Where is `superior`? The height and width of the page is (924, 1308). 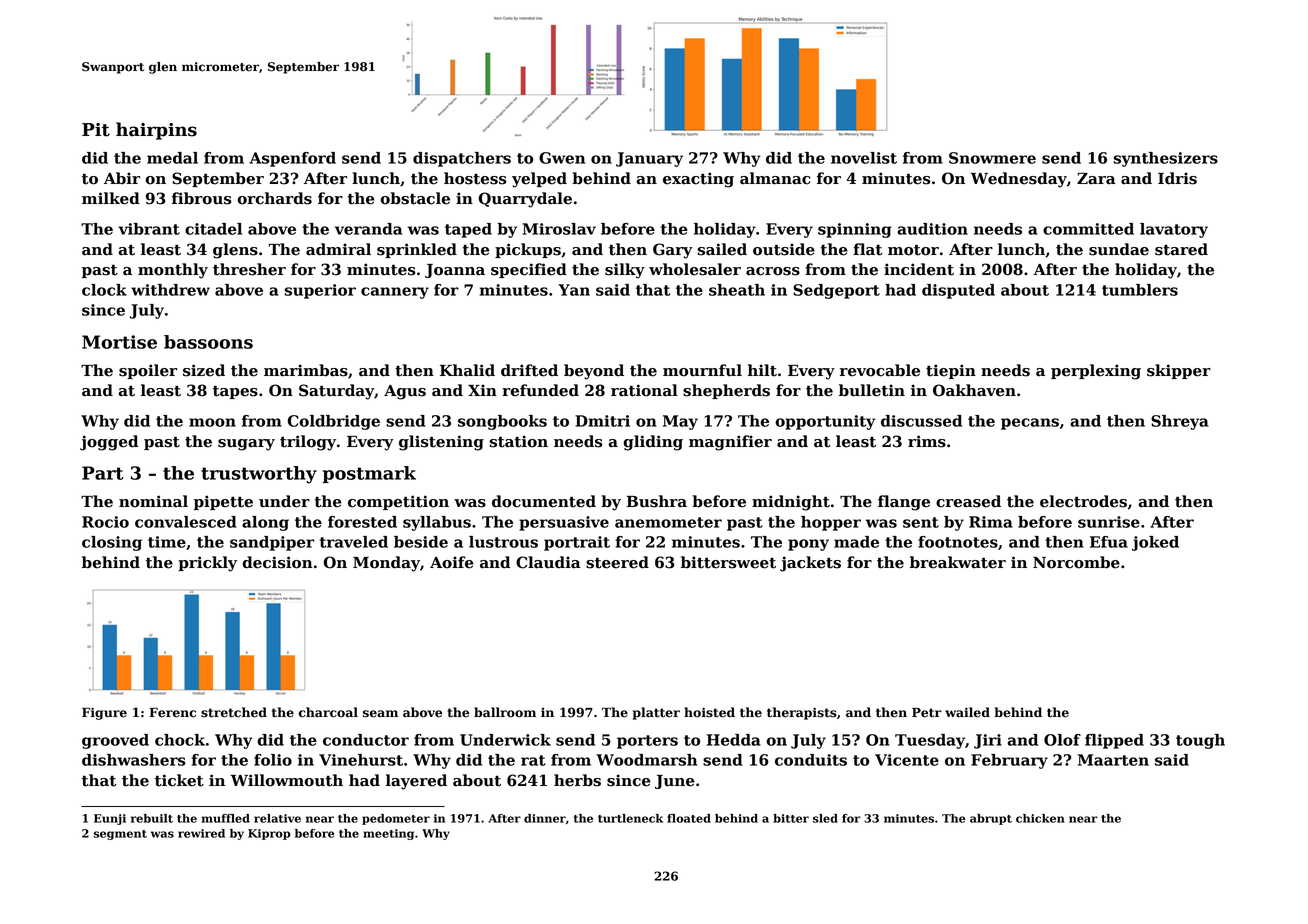
superior is located at coordinates (320, 291).
